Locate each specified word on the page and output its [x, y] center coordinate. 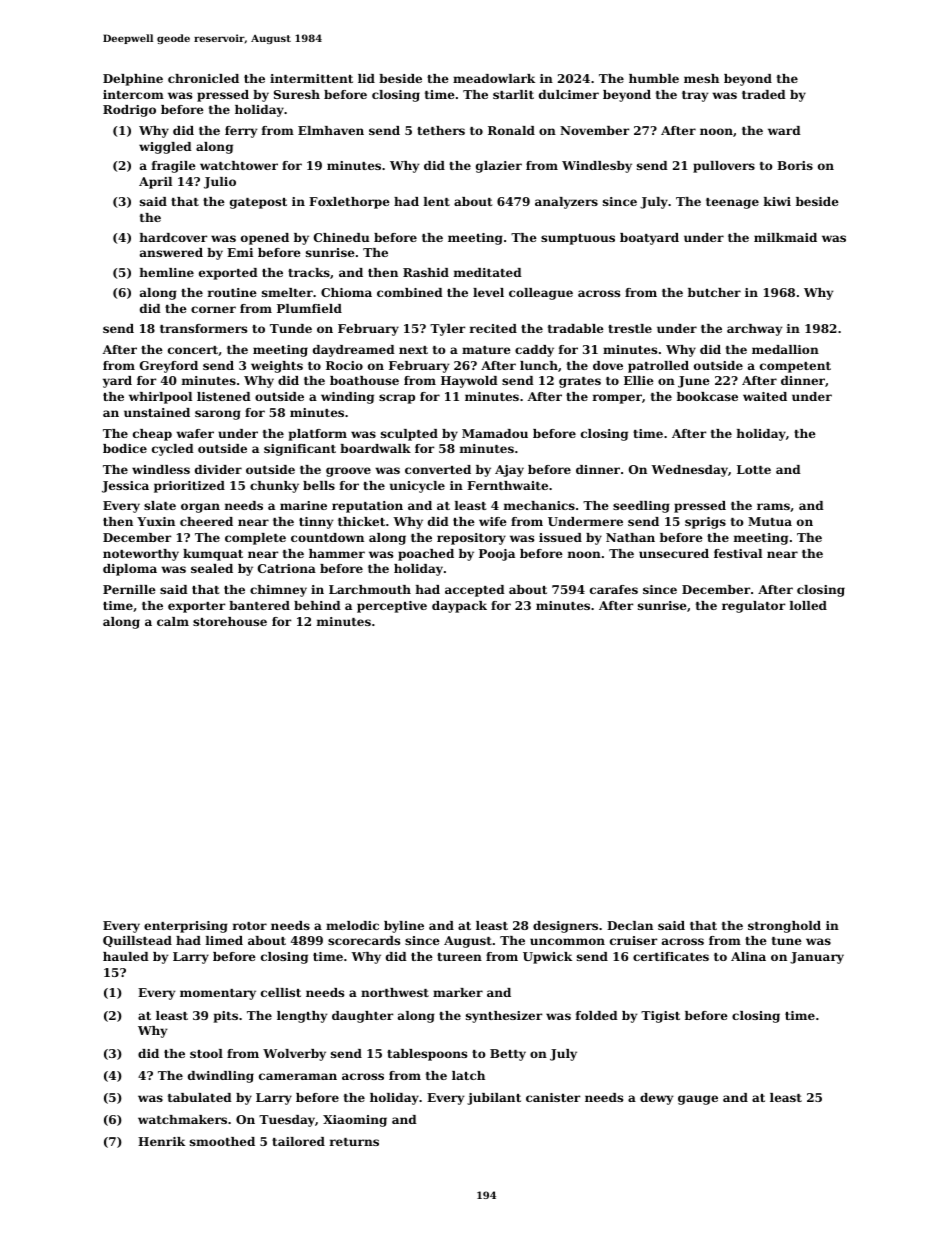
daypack [459, 607]
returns [354, 1142]
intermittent [311, 78]
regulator [753, 607]
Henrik [161, 1141]
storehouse [230, 621]
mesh [701, 78]
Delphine [133, 80]
